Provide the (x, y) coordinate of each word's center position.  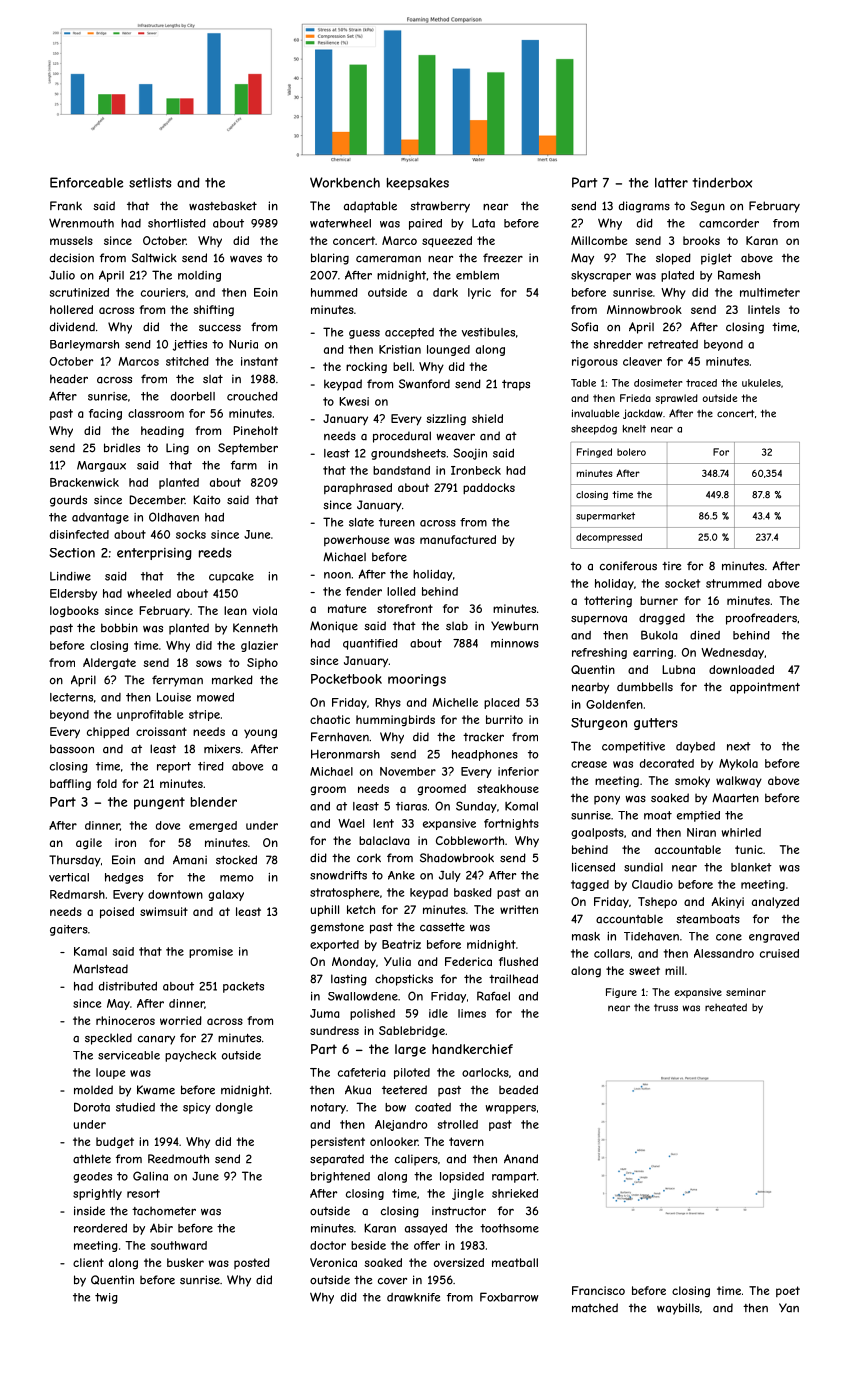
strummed (734, 583)
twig (106, 1298)
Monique (334, 627)
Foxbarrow (509, 1297)
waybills (678, 1309)
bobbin (119, 628)
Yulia (397, 961)
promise (211, 952)
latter (671, 183)
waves (246, 259)
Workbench (345, 182)
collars (612, 953)
